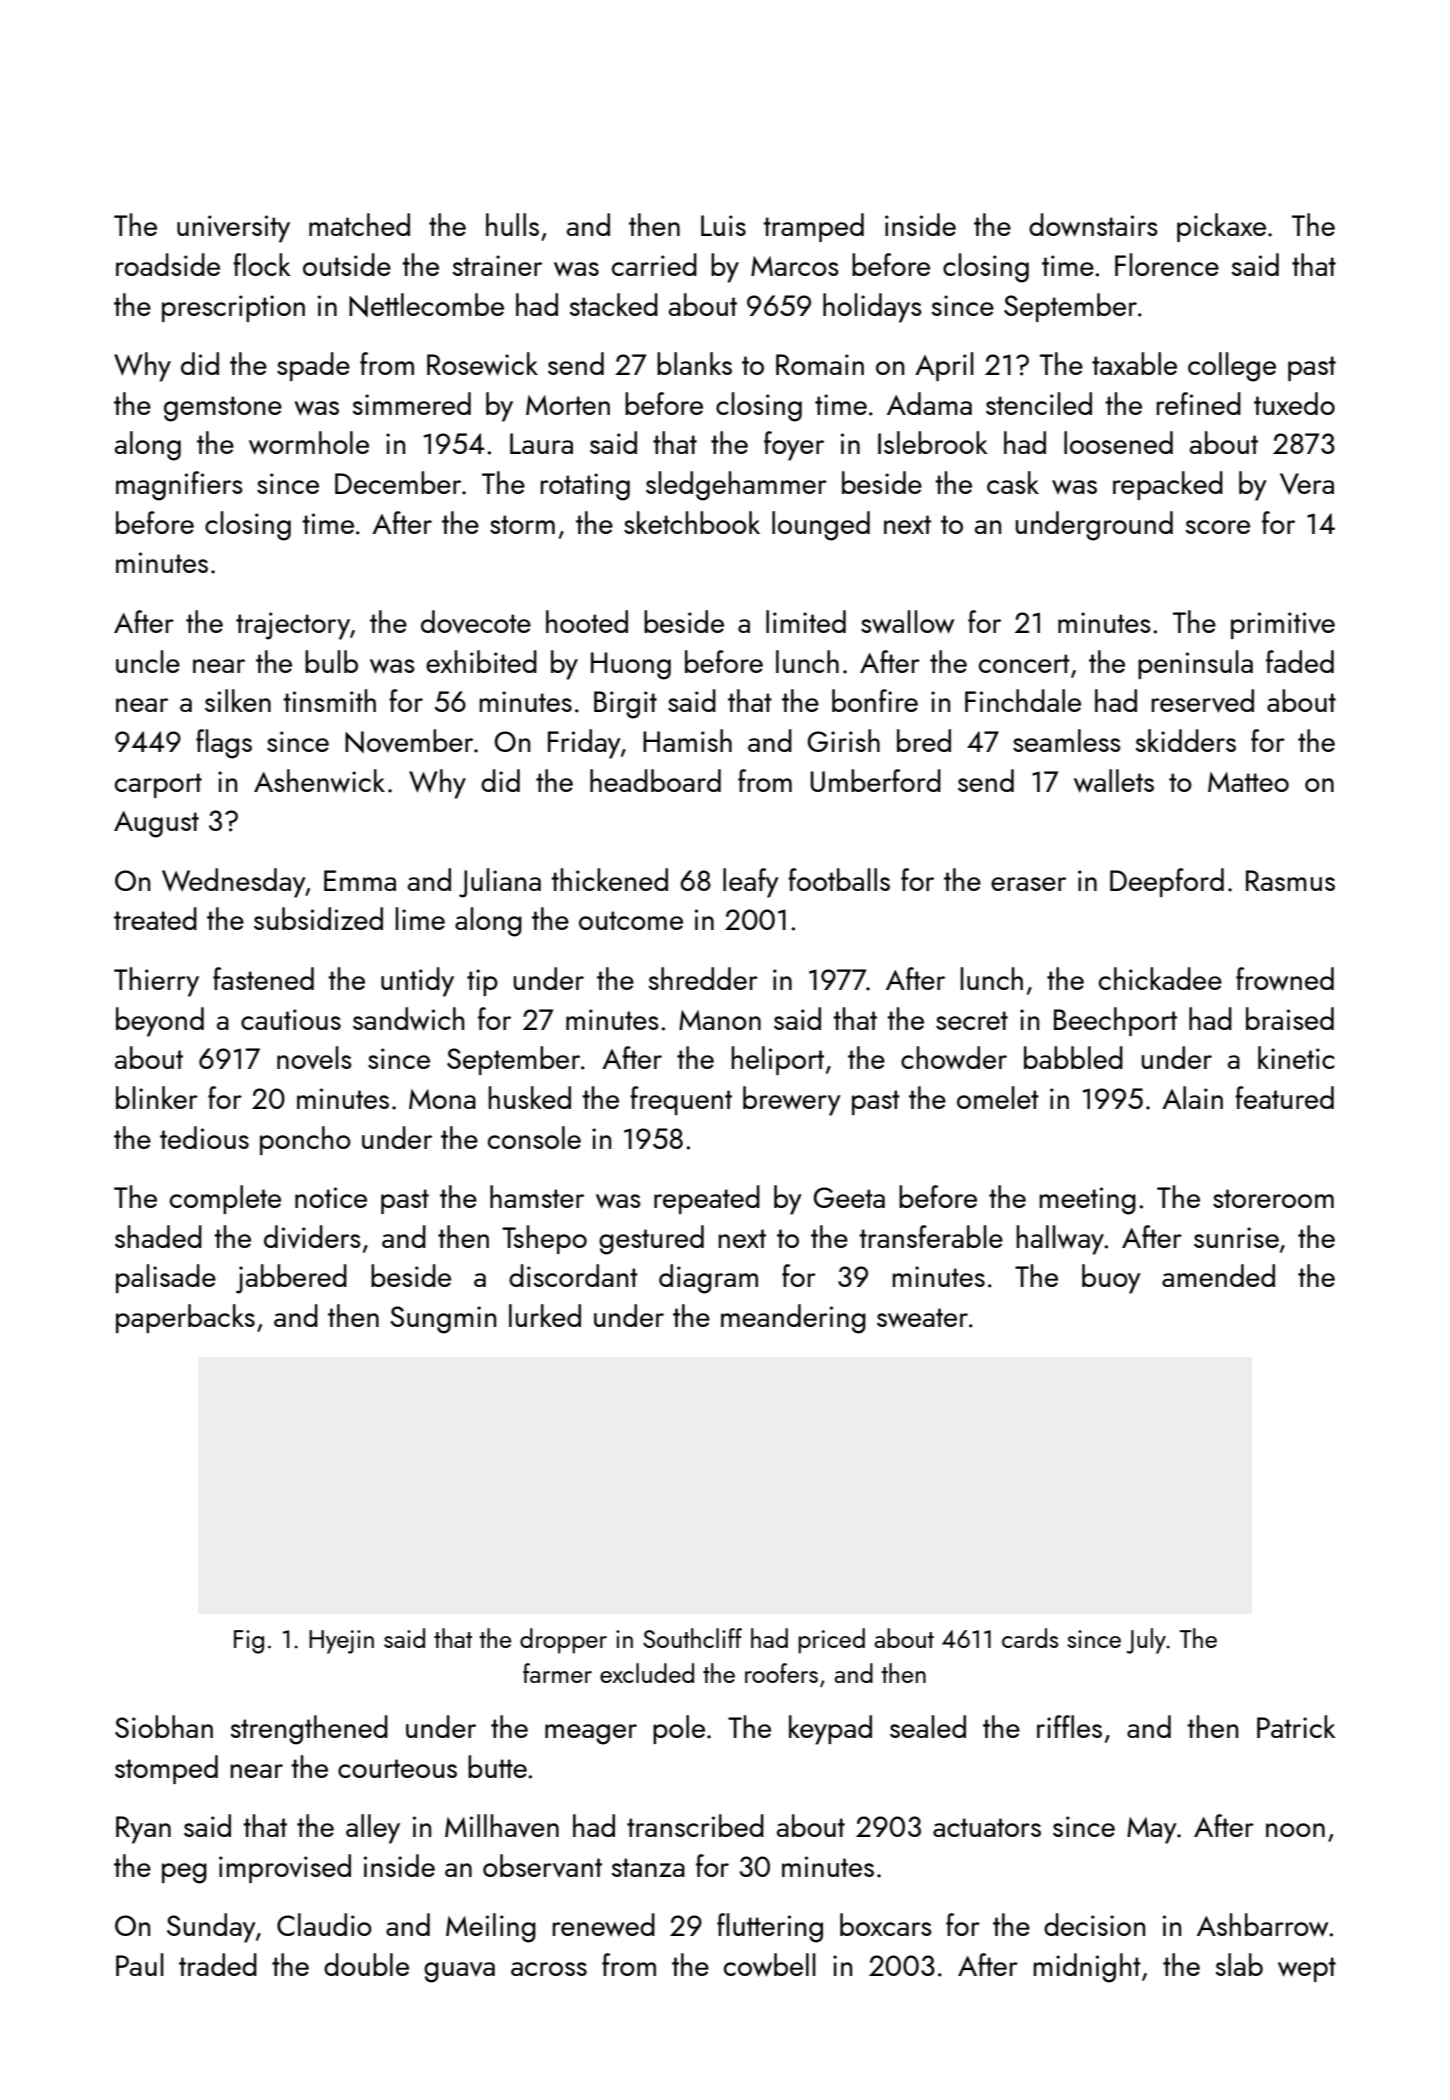  What do you see at coordinates (944, 366) in the screenshot?
I see `April` at bounding box center [944, 366].
